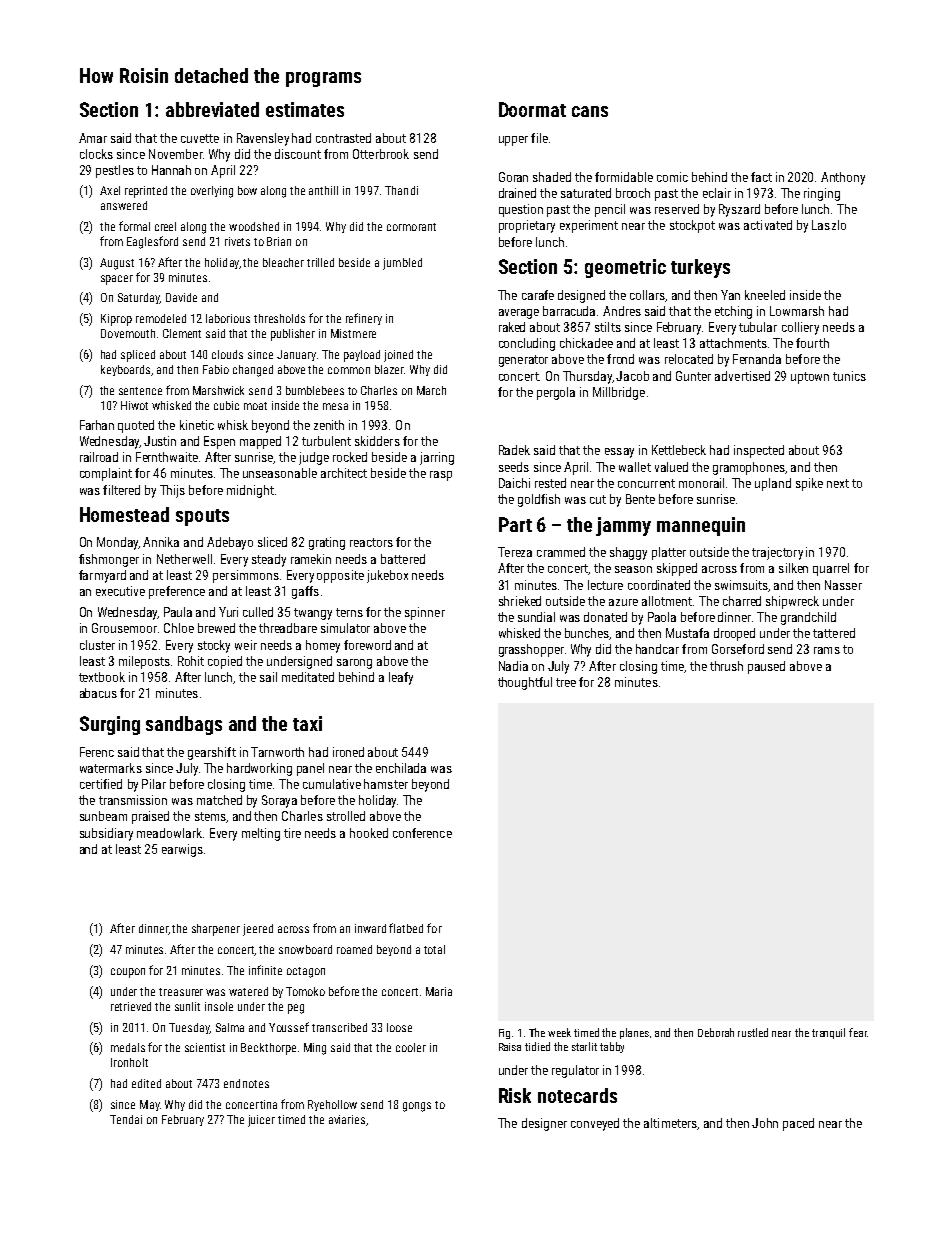 This page has height=1233, width=952. What do you see at coordinates (401, 190) in the page?
I see `Thandi` at bounding box center [401, 190].
